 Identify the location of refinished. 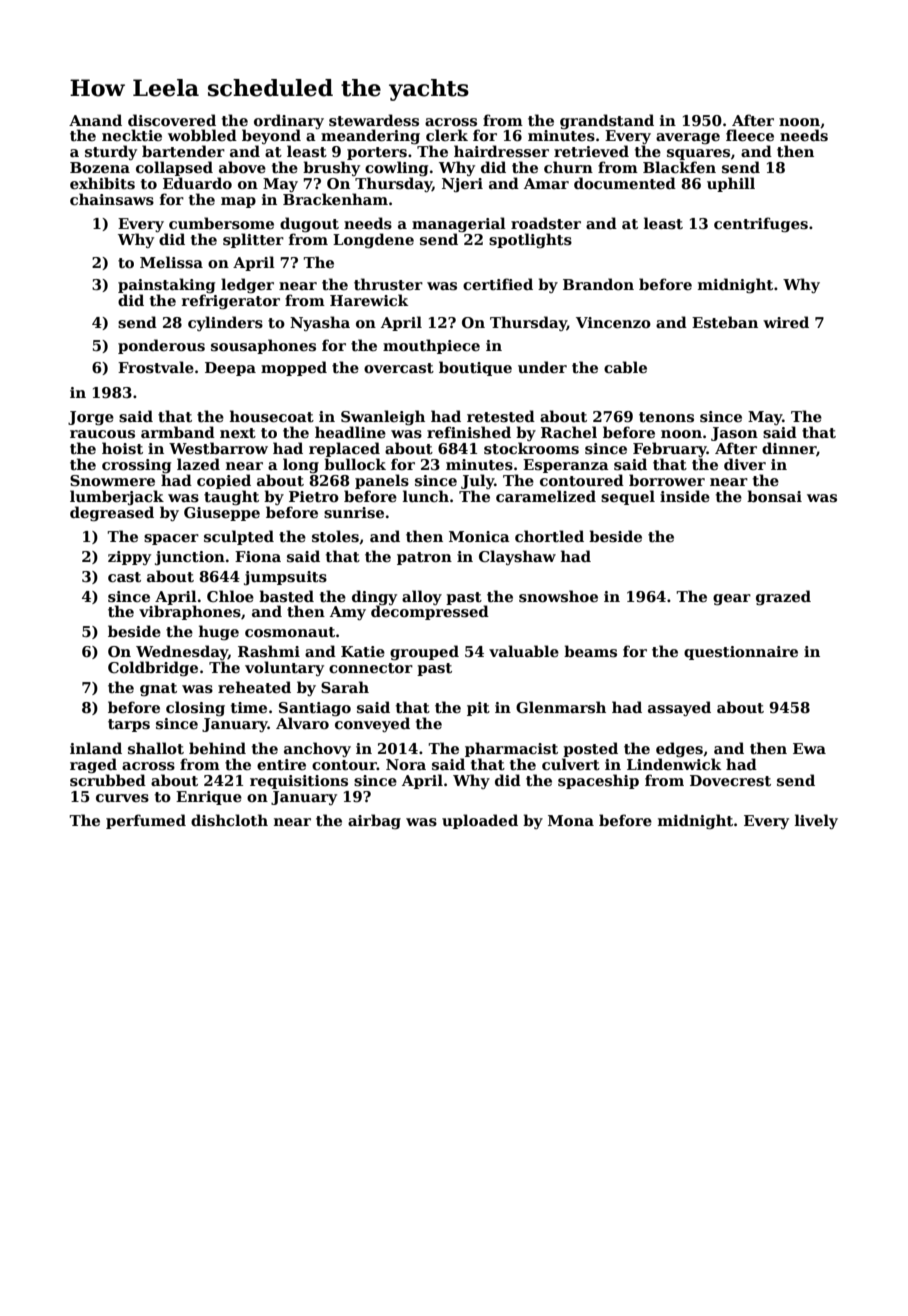
(469, 432).
